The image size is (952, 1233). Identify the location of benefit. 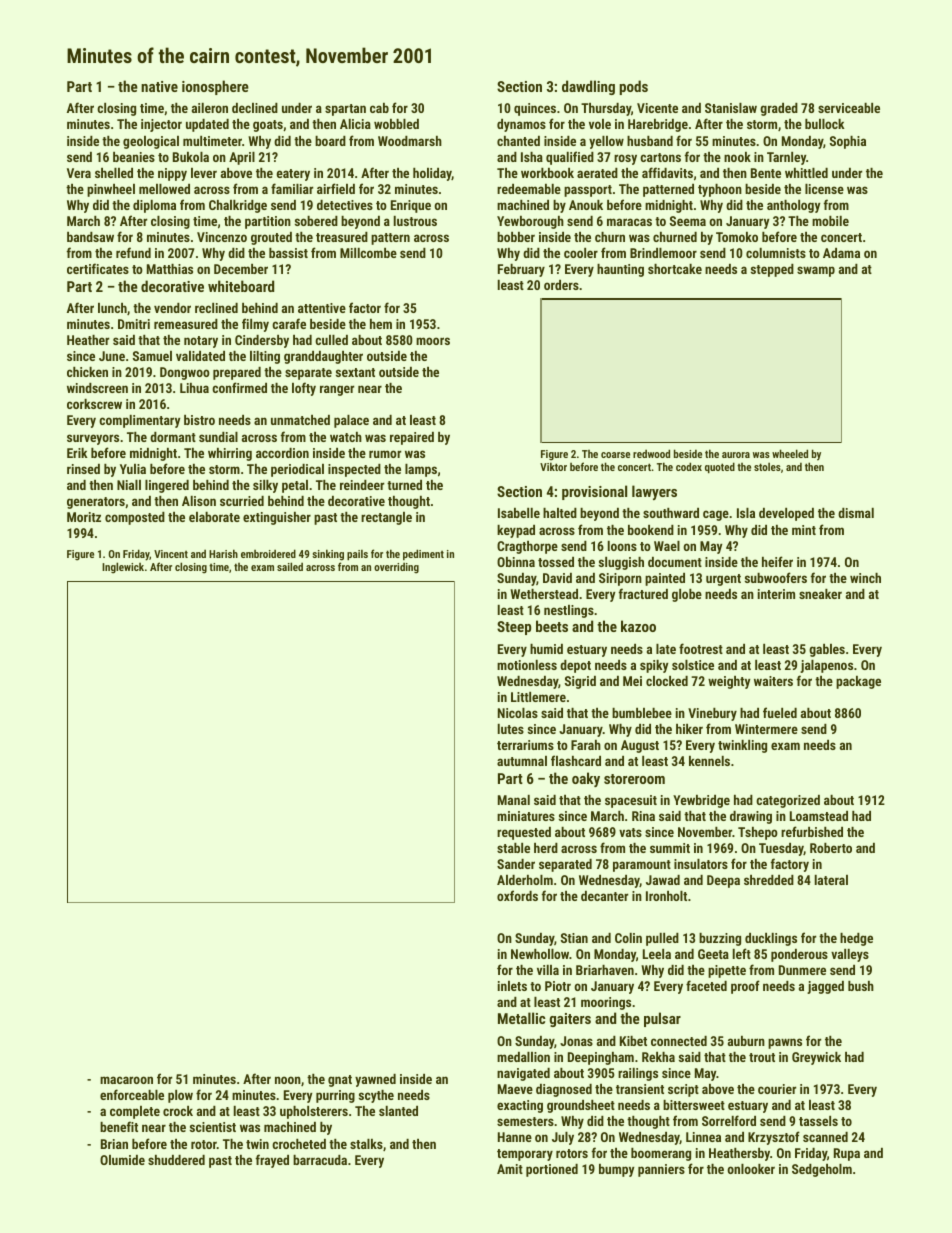
(119, 1126).
